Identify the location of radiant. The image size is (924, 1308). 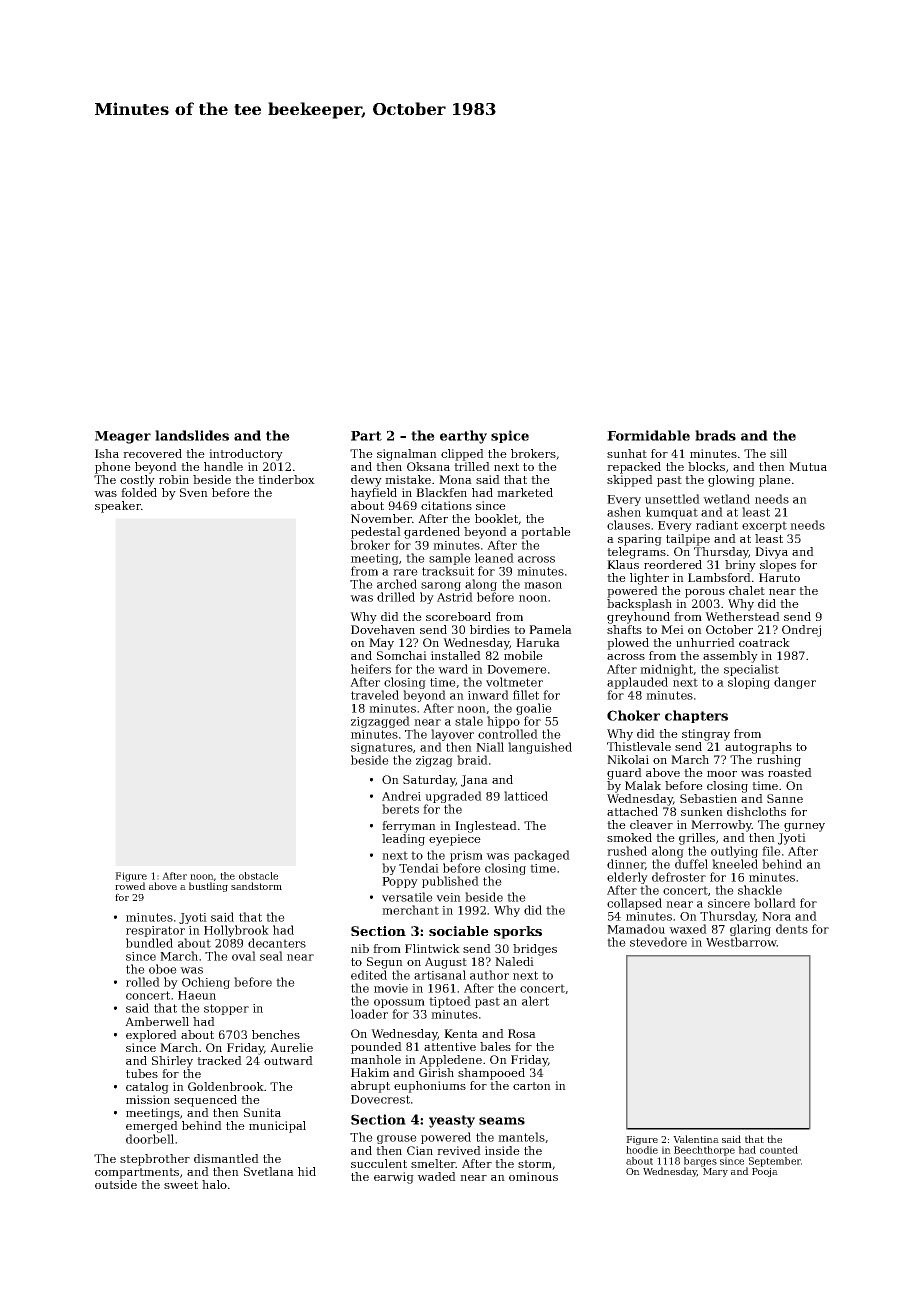
(717, 525).
